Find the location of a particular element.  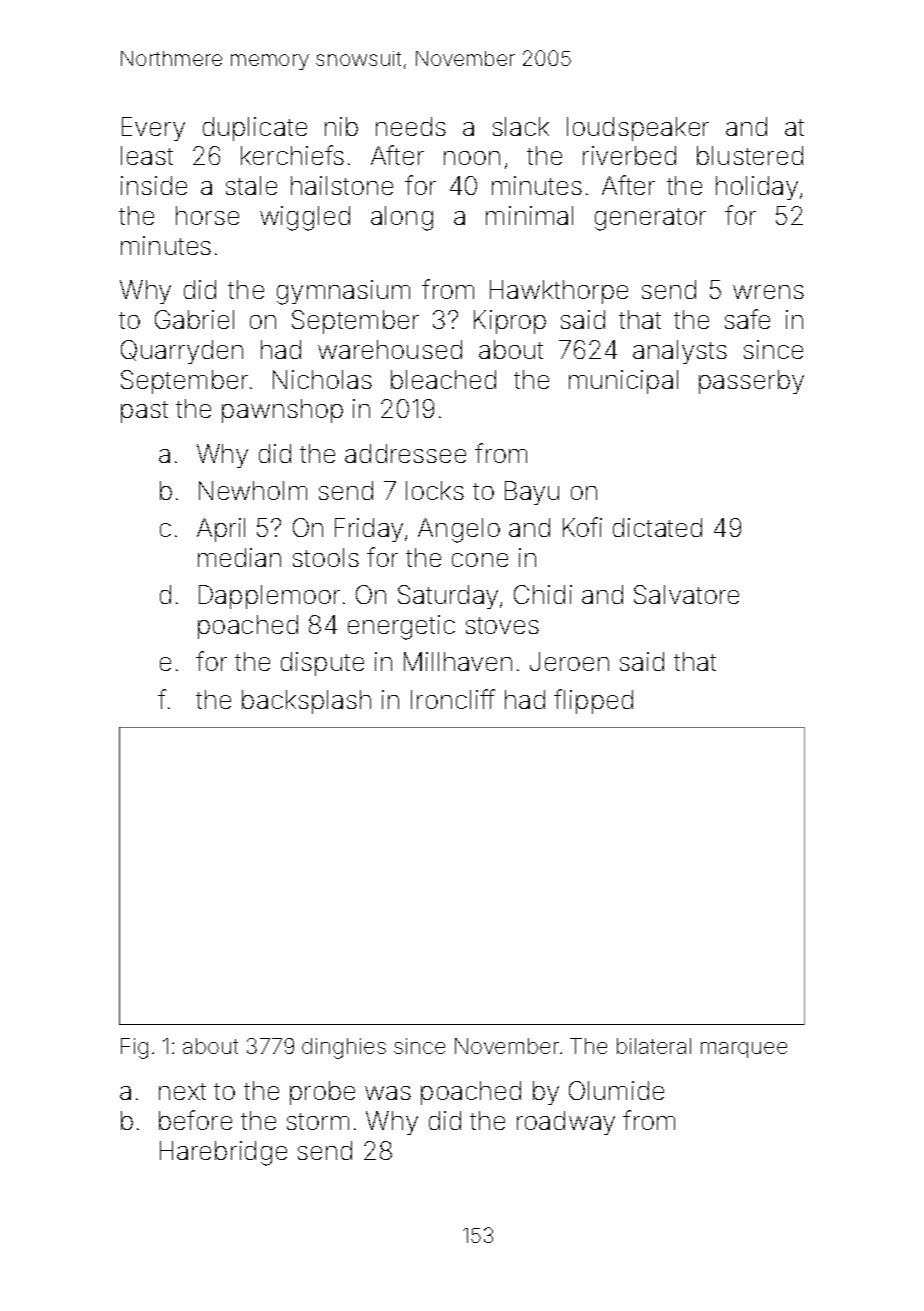

stale is located at coordinates (251, 185).
